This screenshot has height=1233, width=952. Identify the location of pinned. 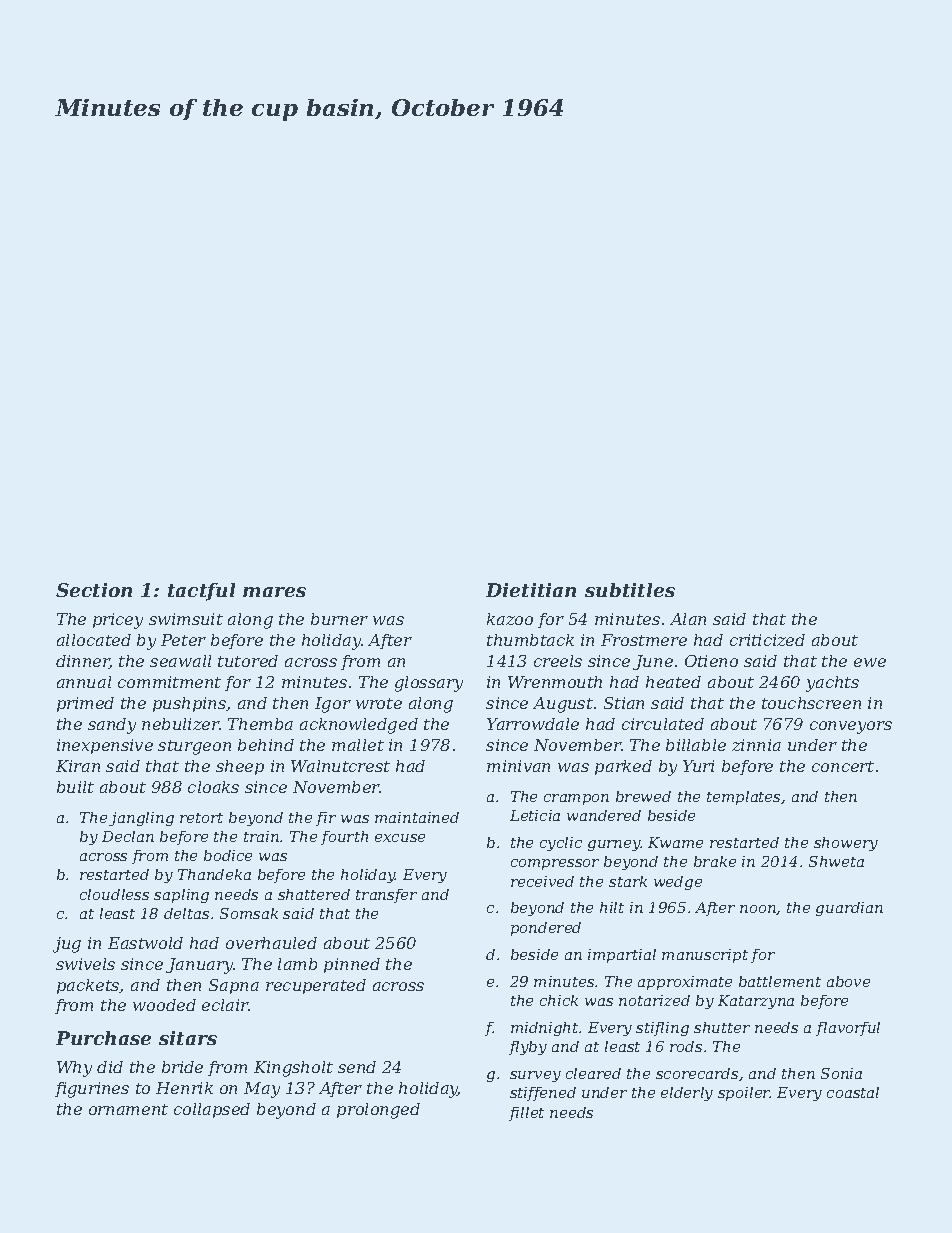
(352, 965).
